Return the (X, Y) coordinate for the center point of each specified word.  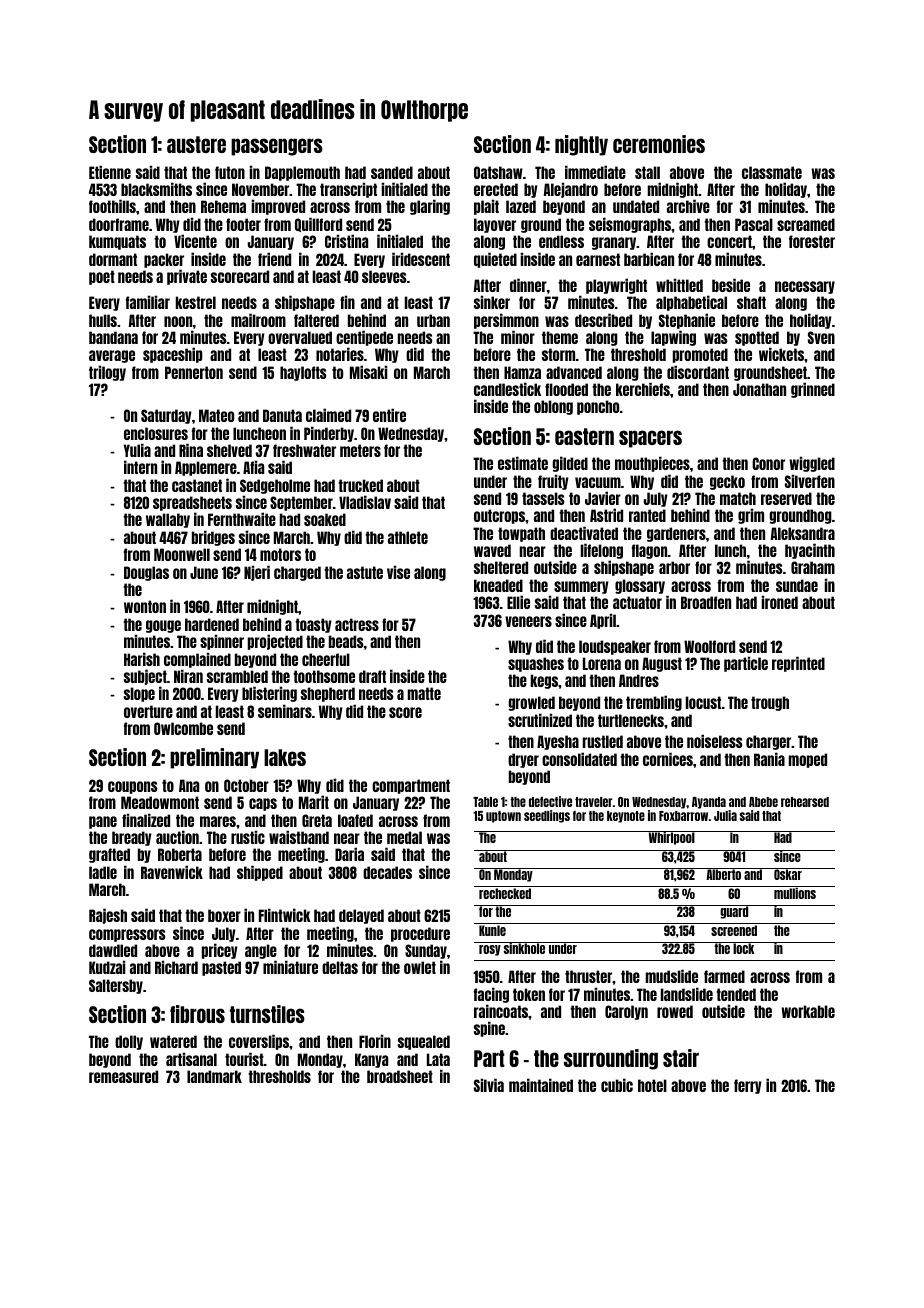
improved (278, 207)
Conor (768, 463)
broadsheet (400, 1076)
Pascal (754, 224)
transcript (348, 190)
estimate (523, 463)
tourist (244, 1059)
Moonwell (182, 554)
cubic (617, 1085)
